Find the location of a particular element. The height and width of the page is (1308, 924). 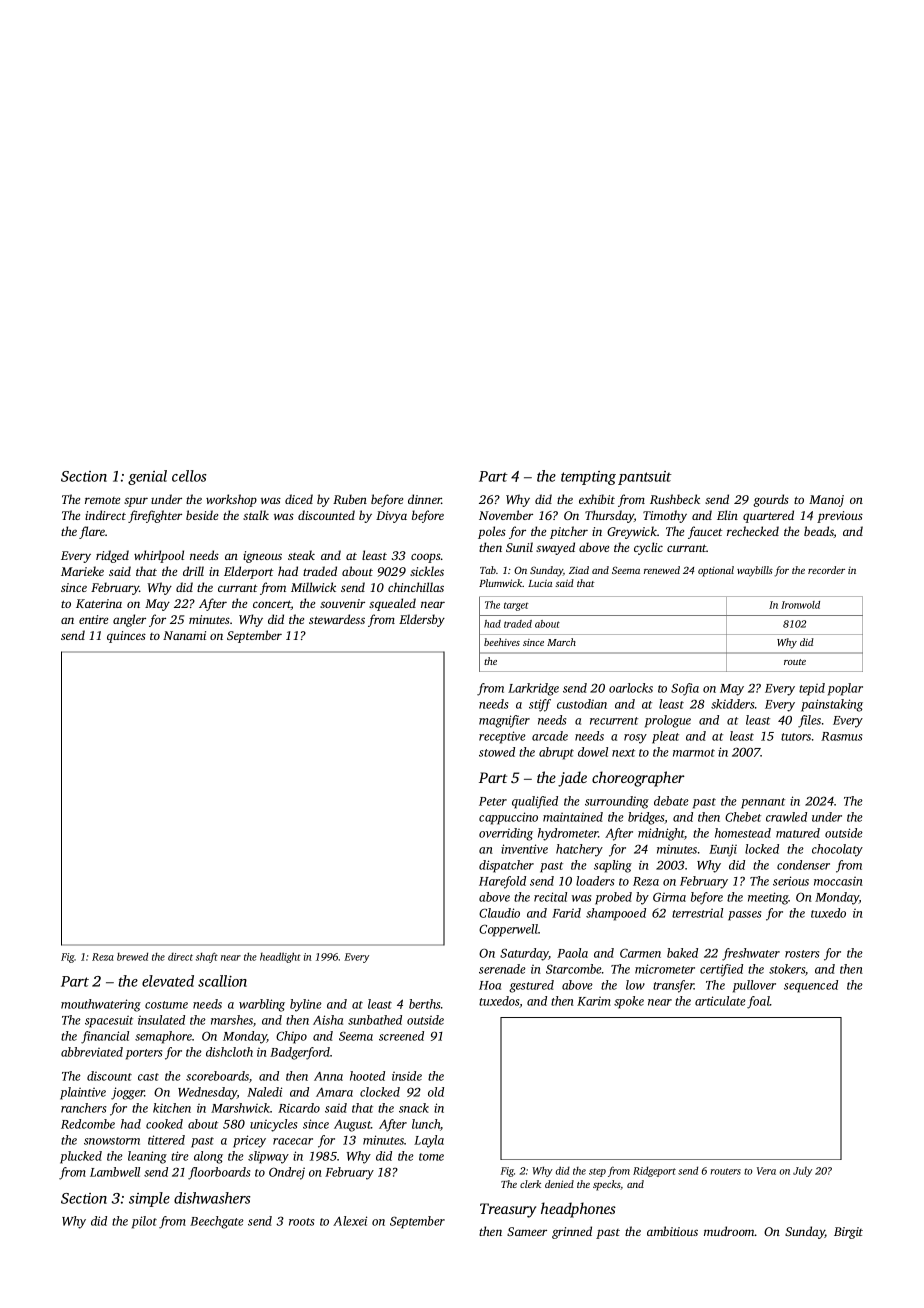

dispatcher is located at coordinates (506, 866).
